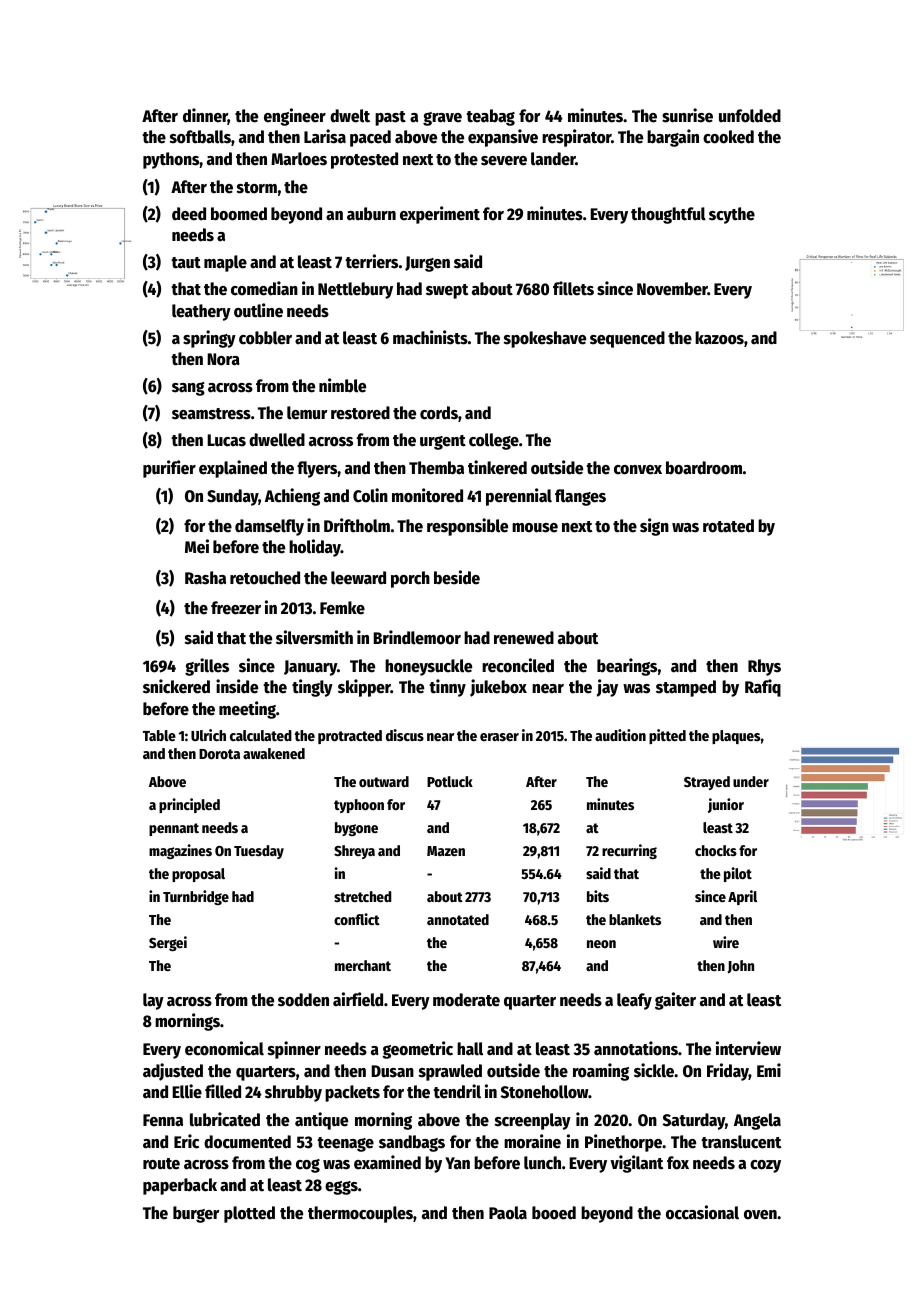 The image size is (924, 1314). Describe the element at coordinates (598, 896) in the document. I see `bits` at that location.
